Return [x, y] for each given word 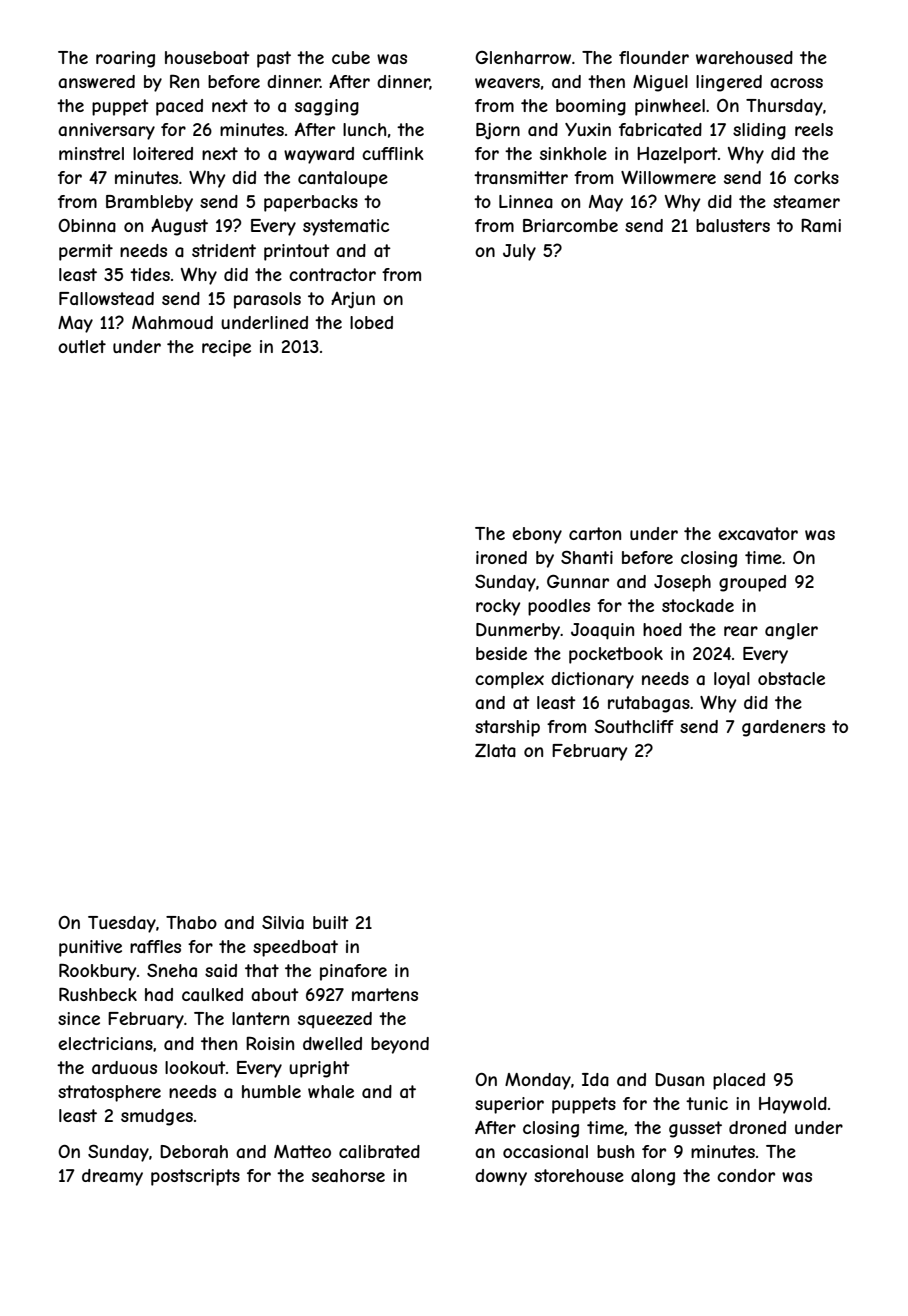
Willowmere [668, 177]
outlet [82, 346]
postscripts [195, 1177]
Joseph [682, 583]
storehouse [579, 1175]
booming [591, 107]
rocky [498, 607]
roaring [125, 59]
